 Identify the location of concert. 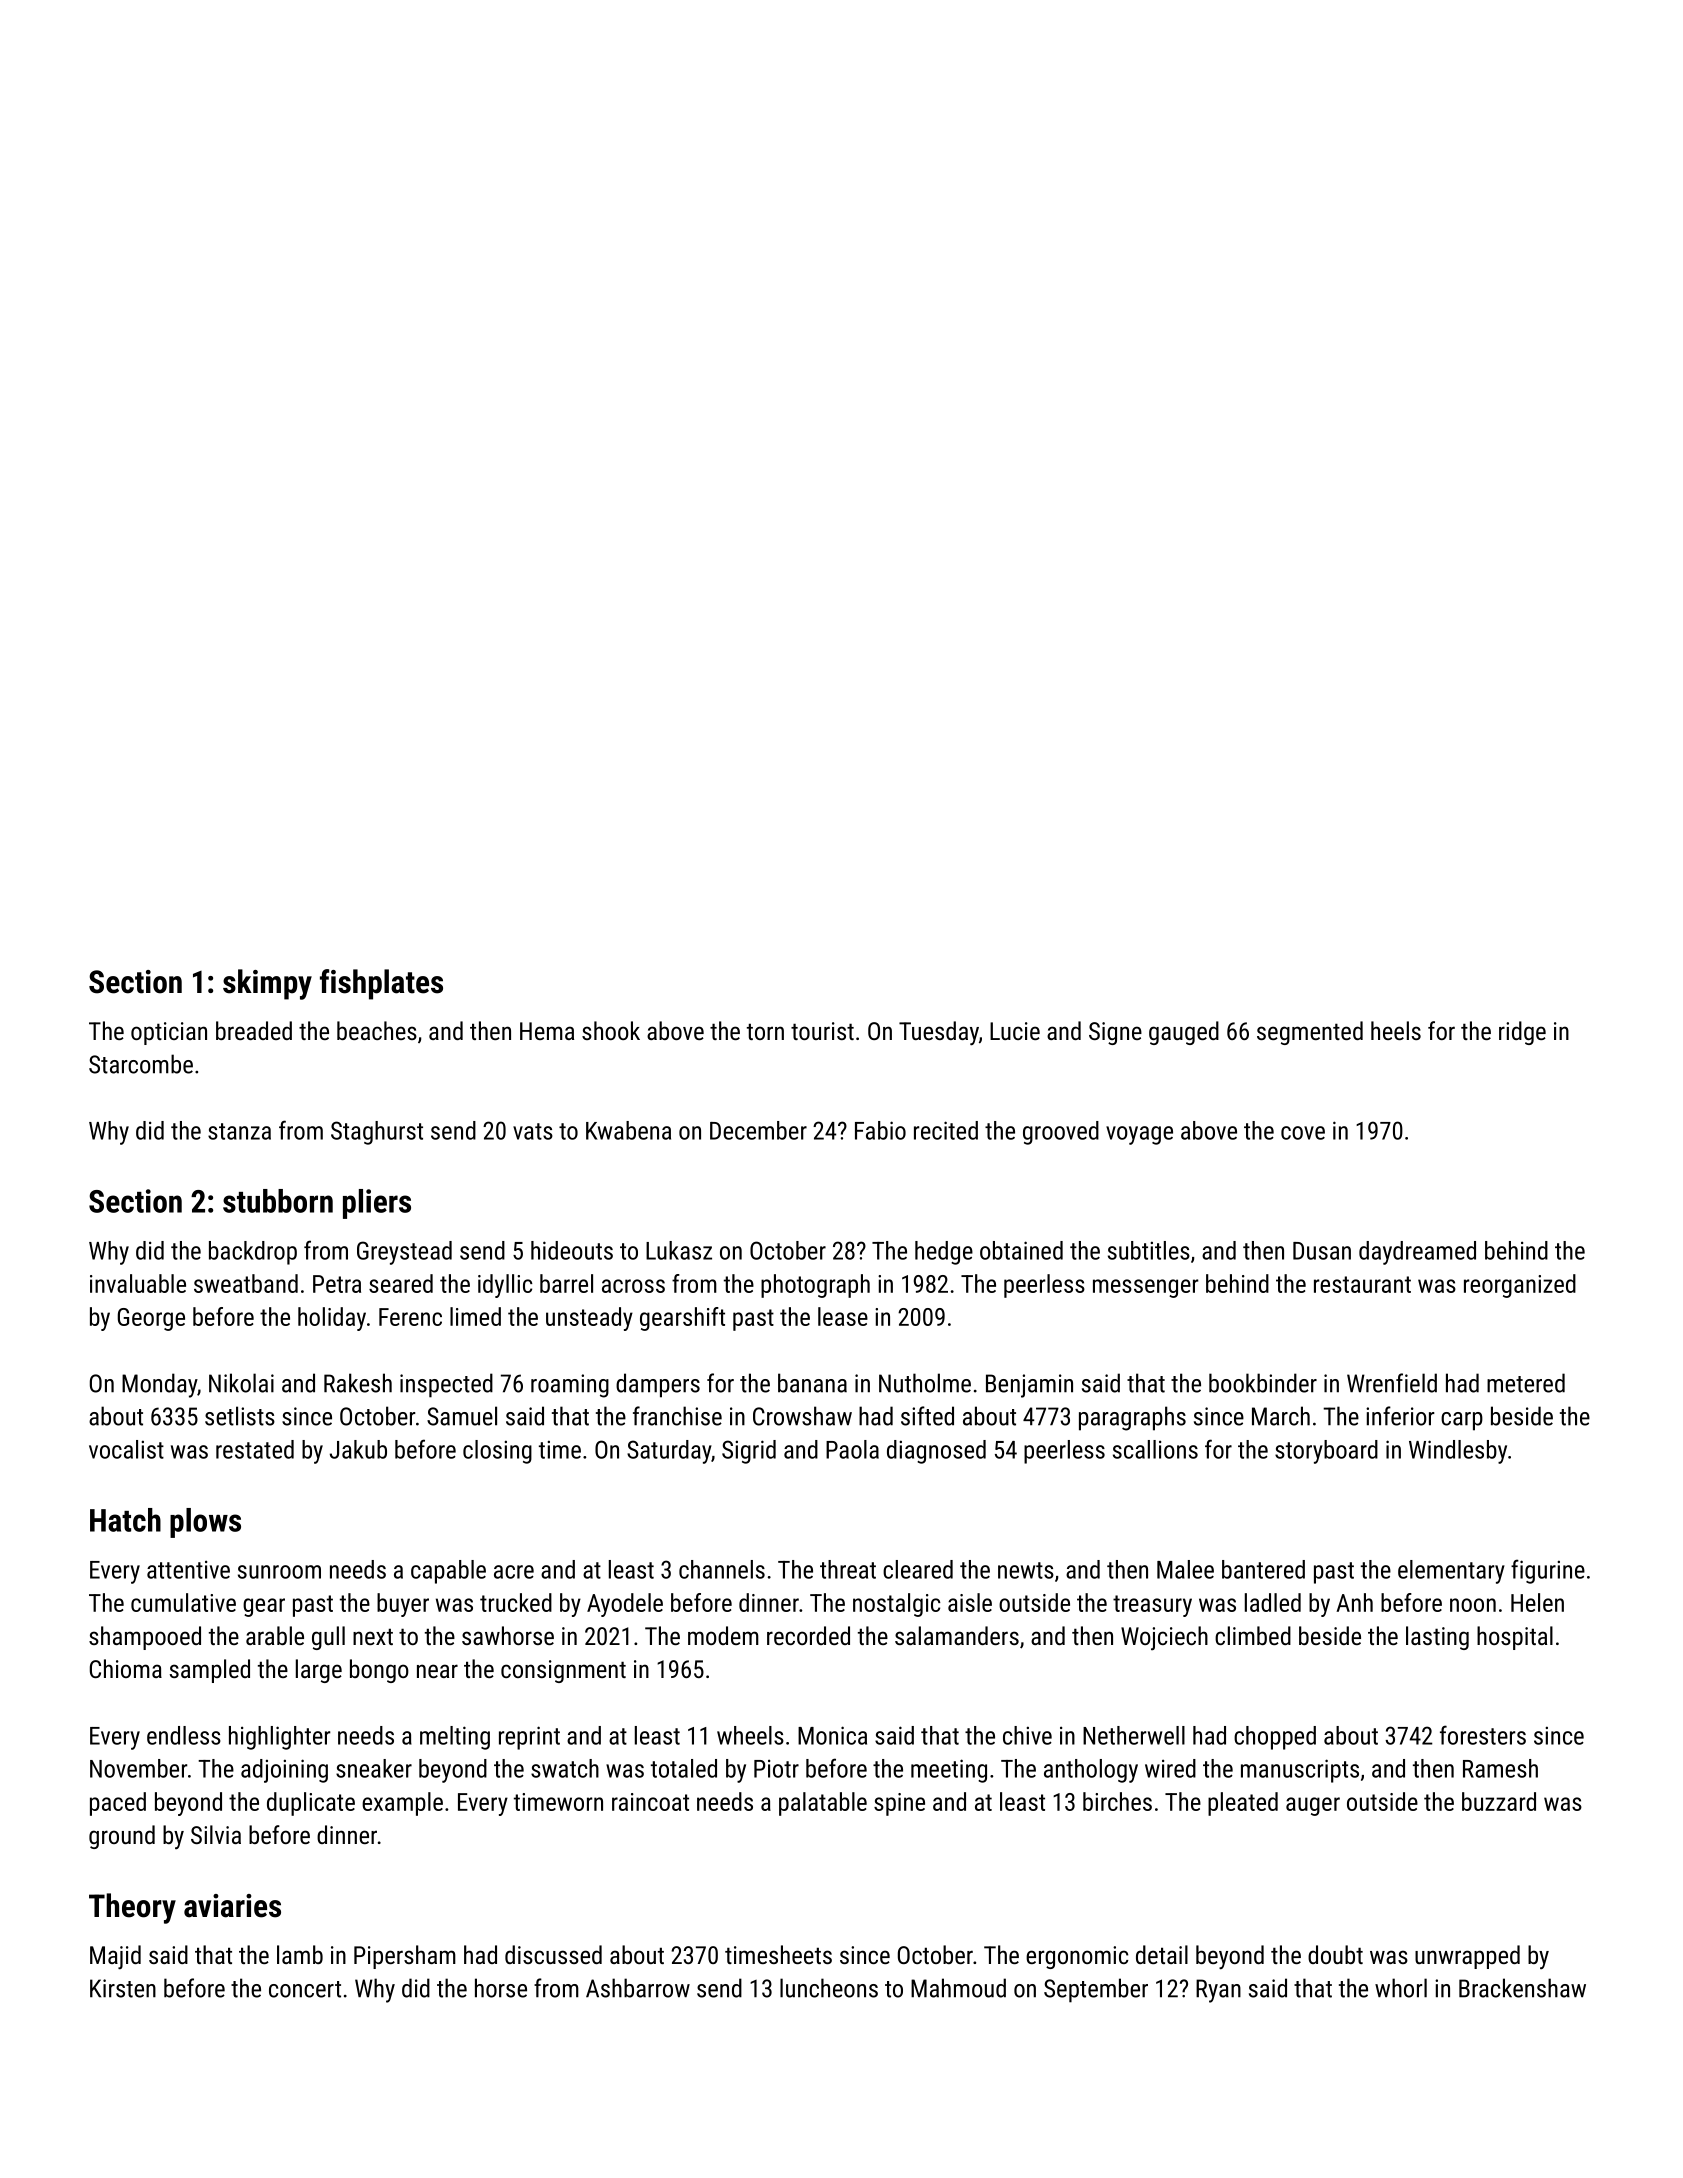
(305, 1989).
